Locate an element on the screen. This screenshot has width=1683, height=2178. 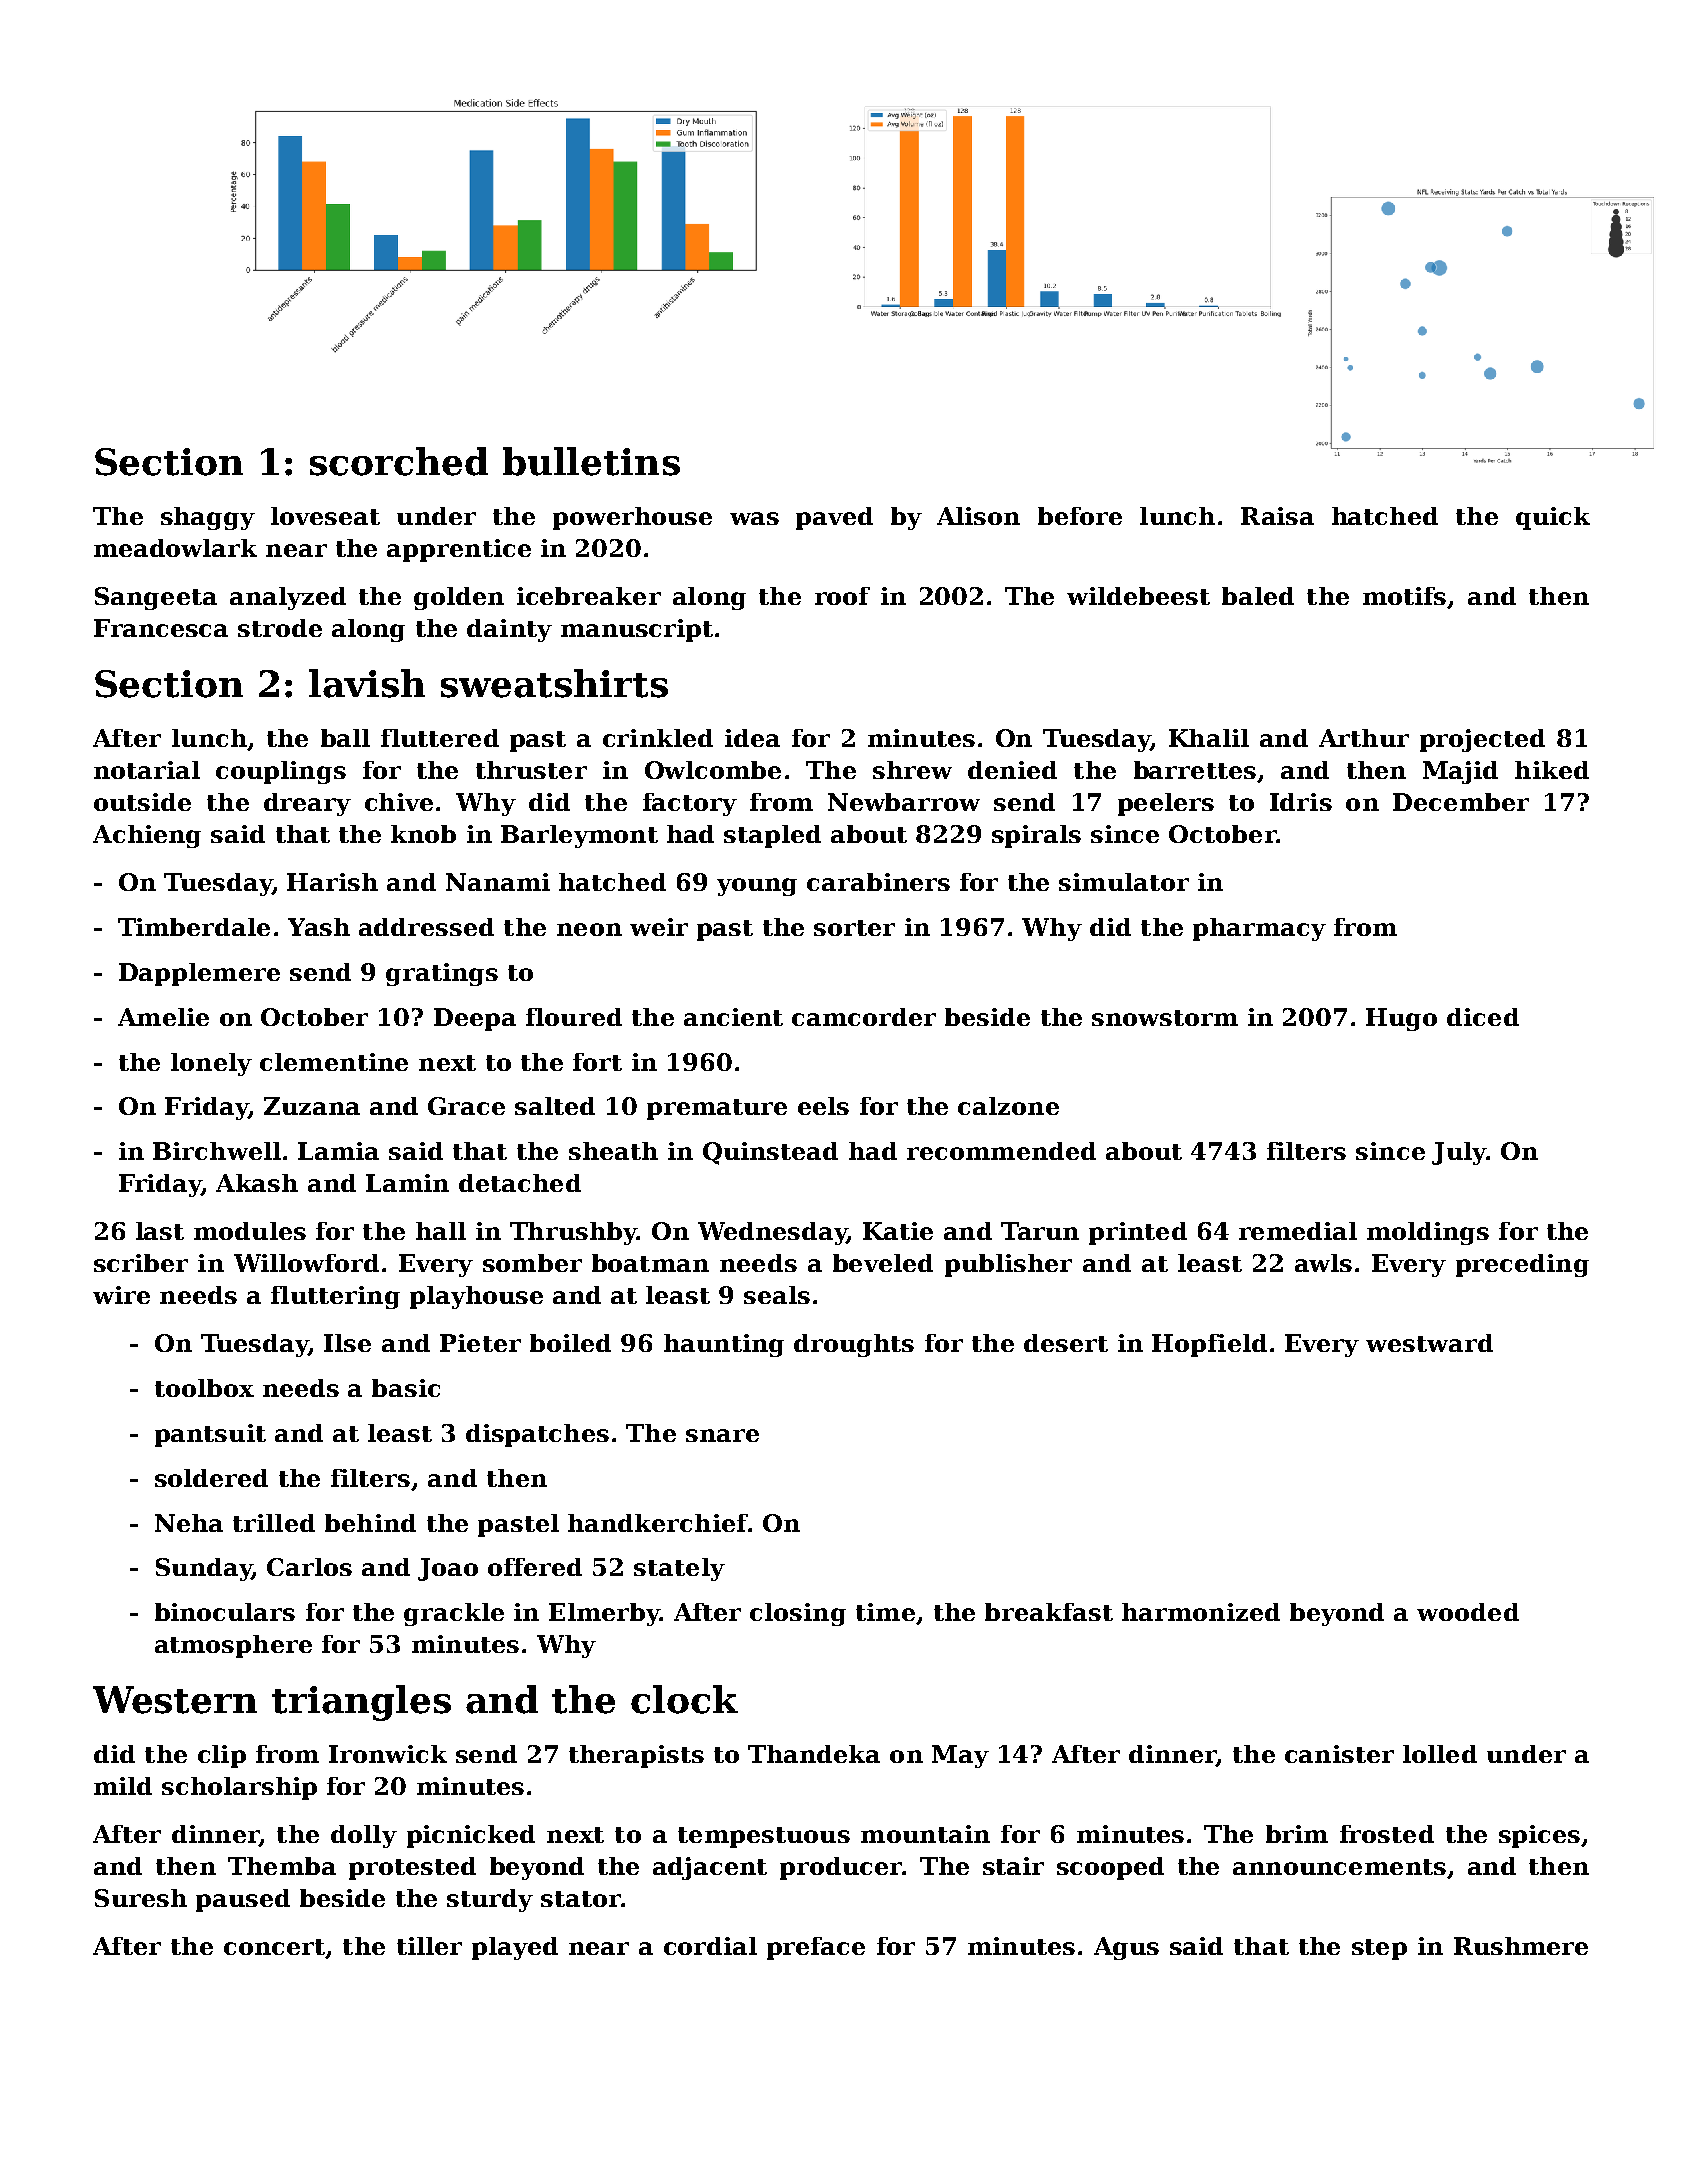
haunting is located at coordinates (724, 1345).
